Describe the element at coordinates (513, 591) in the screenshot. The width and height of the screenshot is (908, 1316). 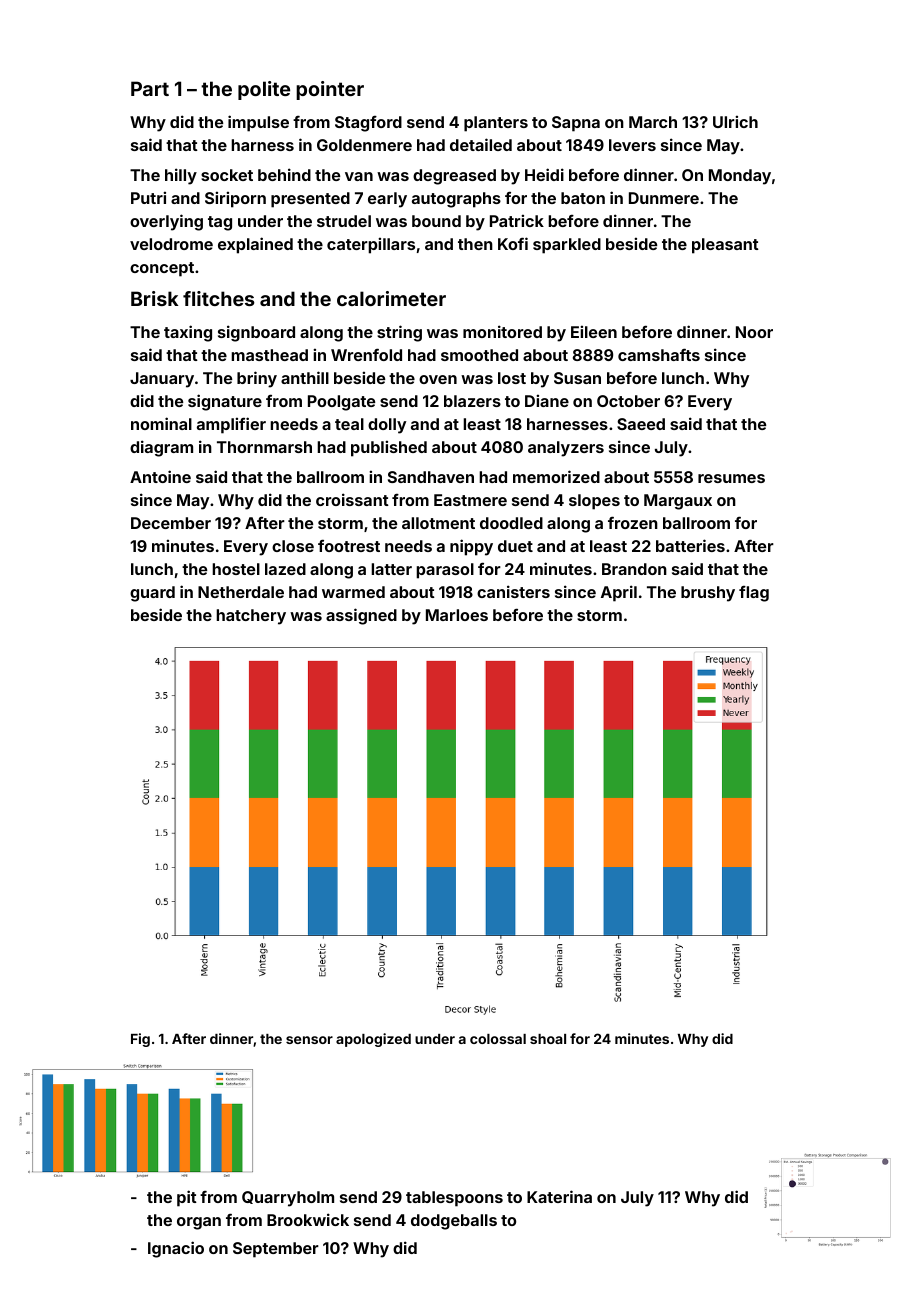
I see `canisters` at that location.
